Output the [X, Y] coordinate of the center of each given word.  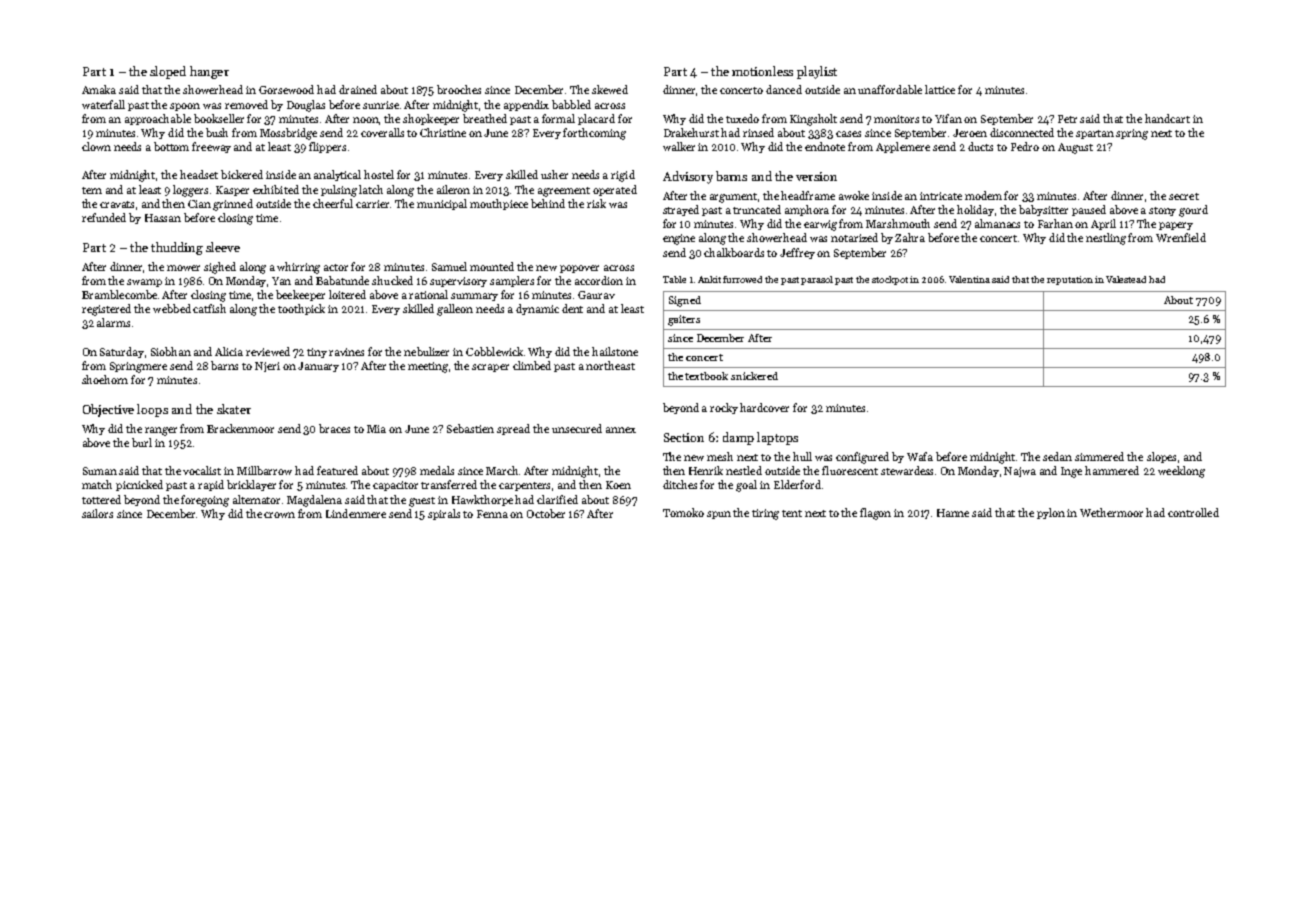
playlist [817, 72]
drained [358, 89]
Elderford [797, 484]
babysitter [1043, 210]
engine [679, 239]
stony [1162, 211]
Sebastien [470, 428]
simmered [1099, 456]
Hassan [163, 218]
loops [152, 410]
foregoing [205, 501]
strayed [681, 210]
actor [336, 267]
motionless [762, 71]
